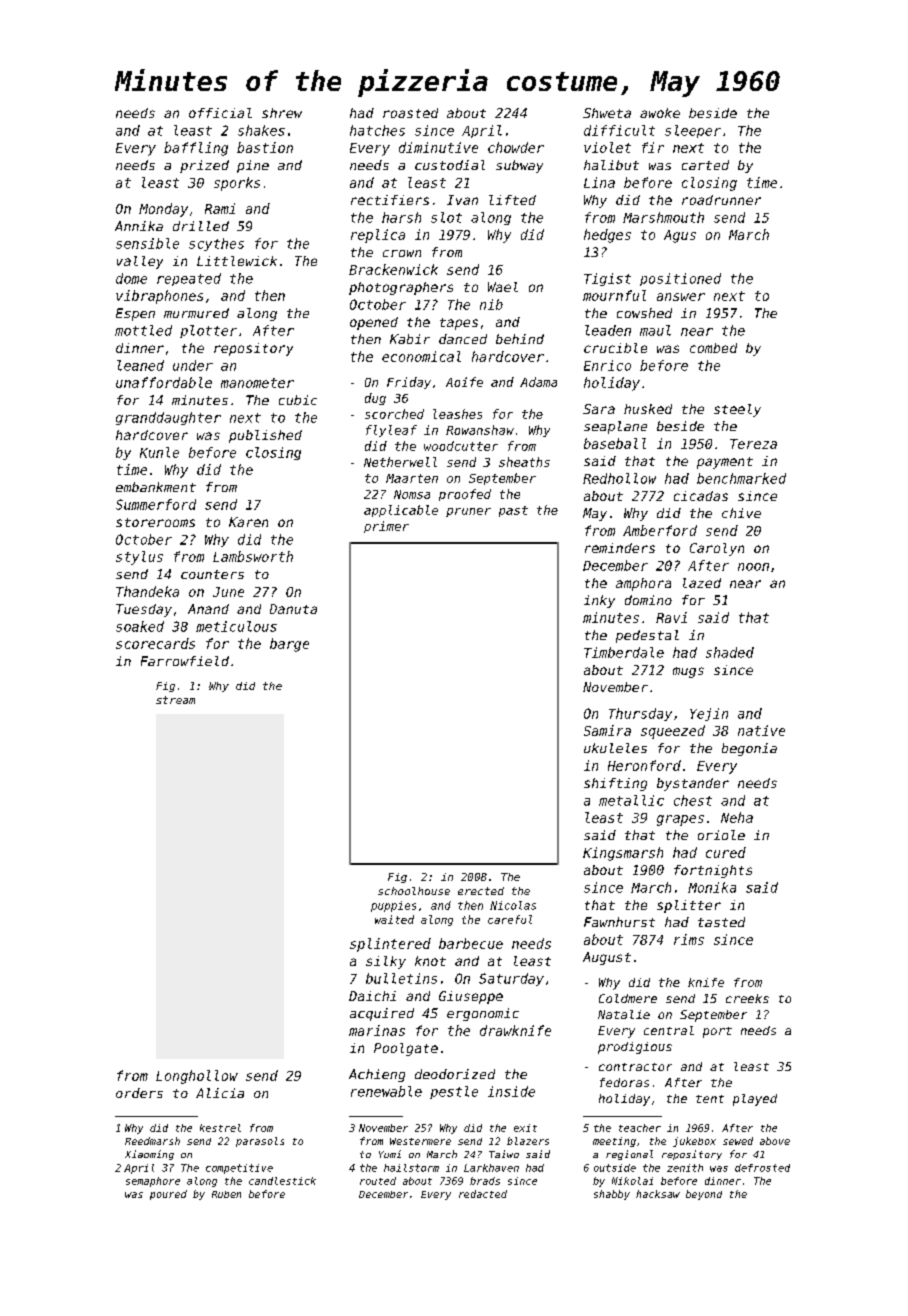 Image resolution: width=908 pixels, height=1316 pixels. What do you see at coordinates (226, 1194) in the screenshot?
I see `Ruben` at bounding box center [226, 1194].
